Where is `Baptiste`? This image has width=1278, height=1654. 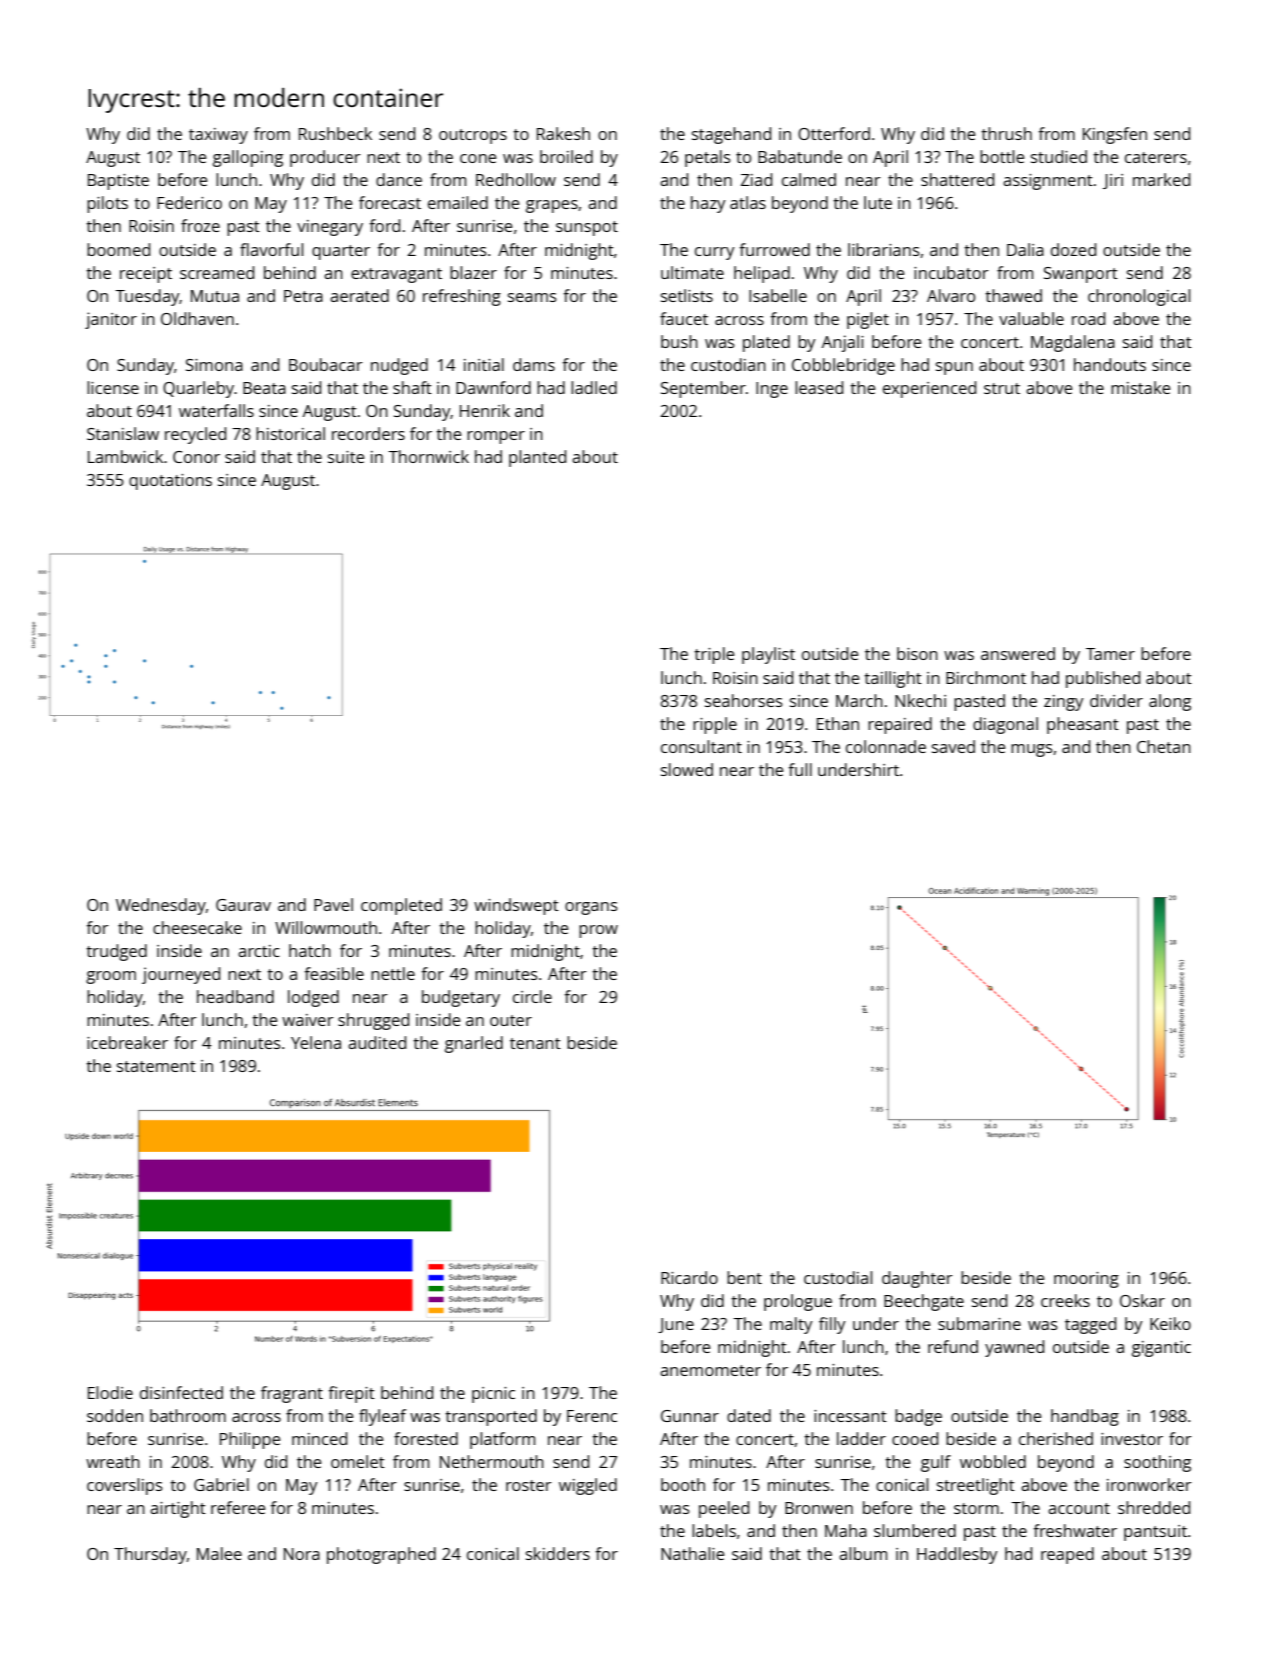 Baptiste is located at coordinates (118, 182).
